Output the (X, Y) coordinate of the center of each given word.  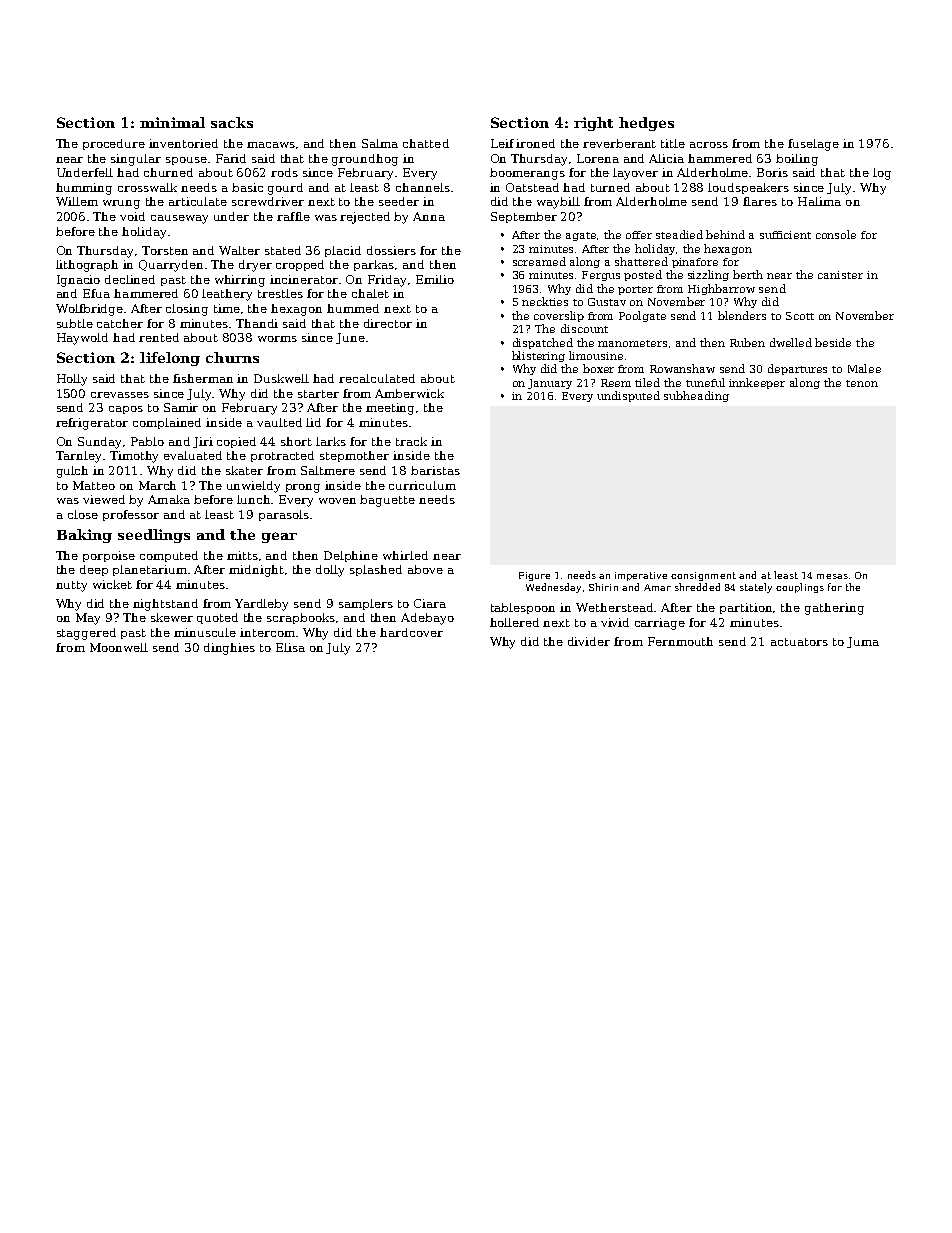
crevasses (120, 395)
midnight (256, 571)
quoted (217, 618)
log (882, 174)
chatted (426, 143)
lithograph (87, 266)
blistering (538, 356)
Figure (534, 576)
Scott (800, 316)
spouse (186, 161)
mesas (832, 576)
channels (423, 187)
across (709, 145)
